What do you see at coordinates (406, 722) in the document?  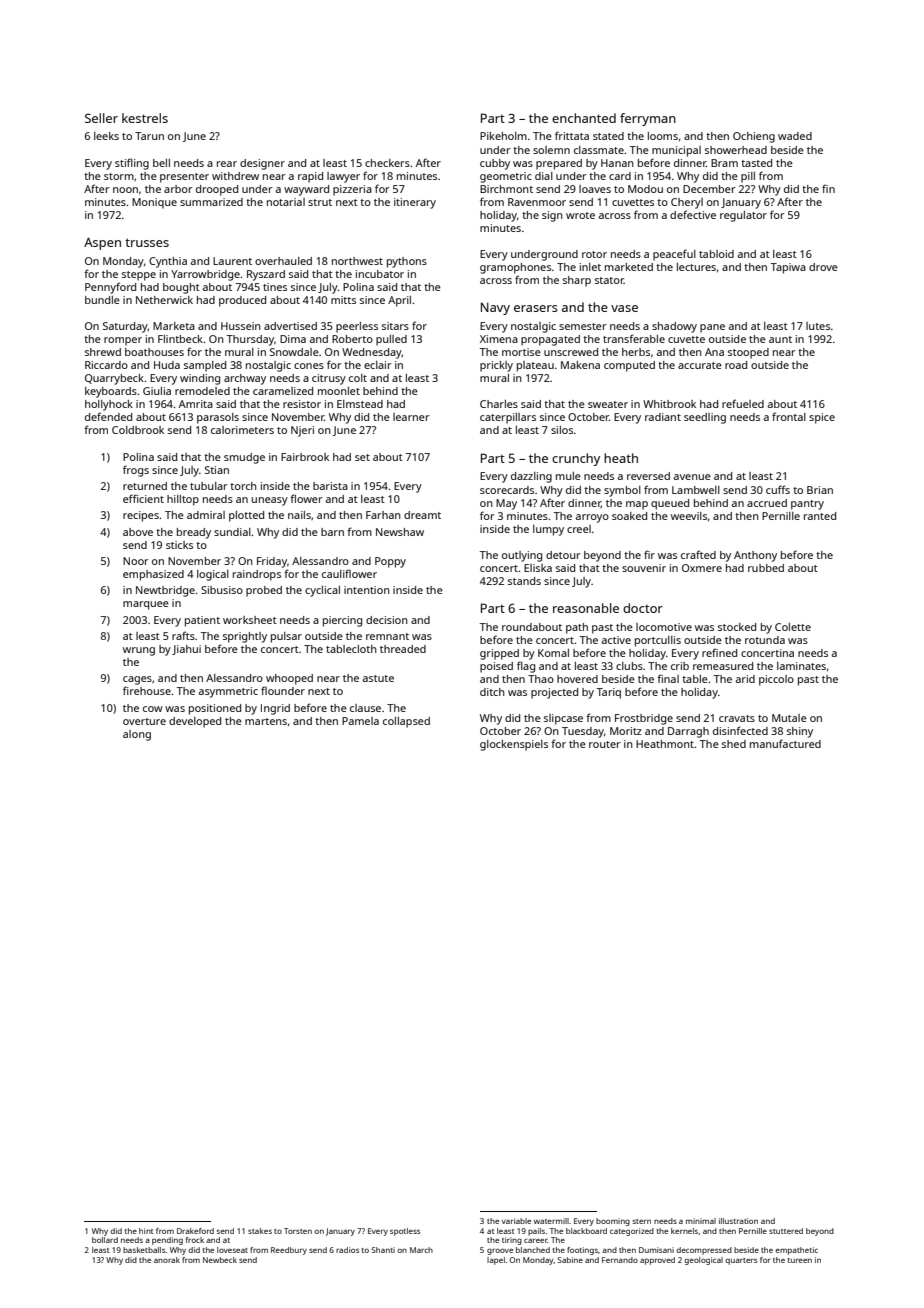 I see `collapsed` at bounding box center [406, 722].
